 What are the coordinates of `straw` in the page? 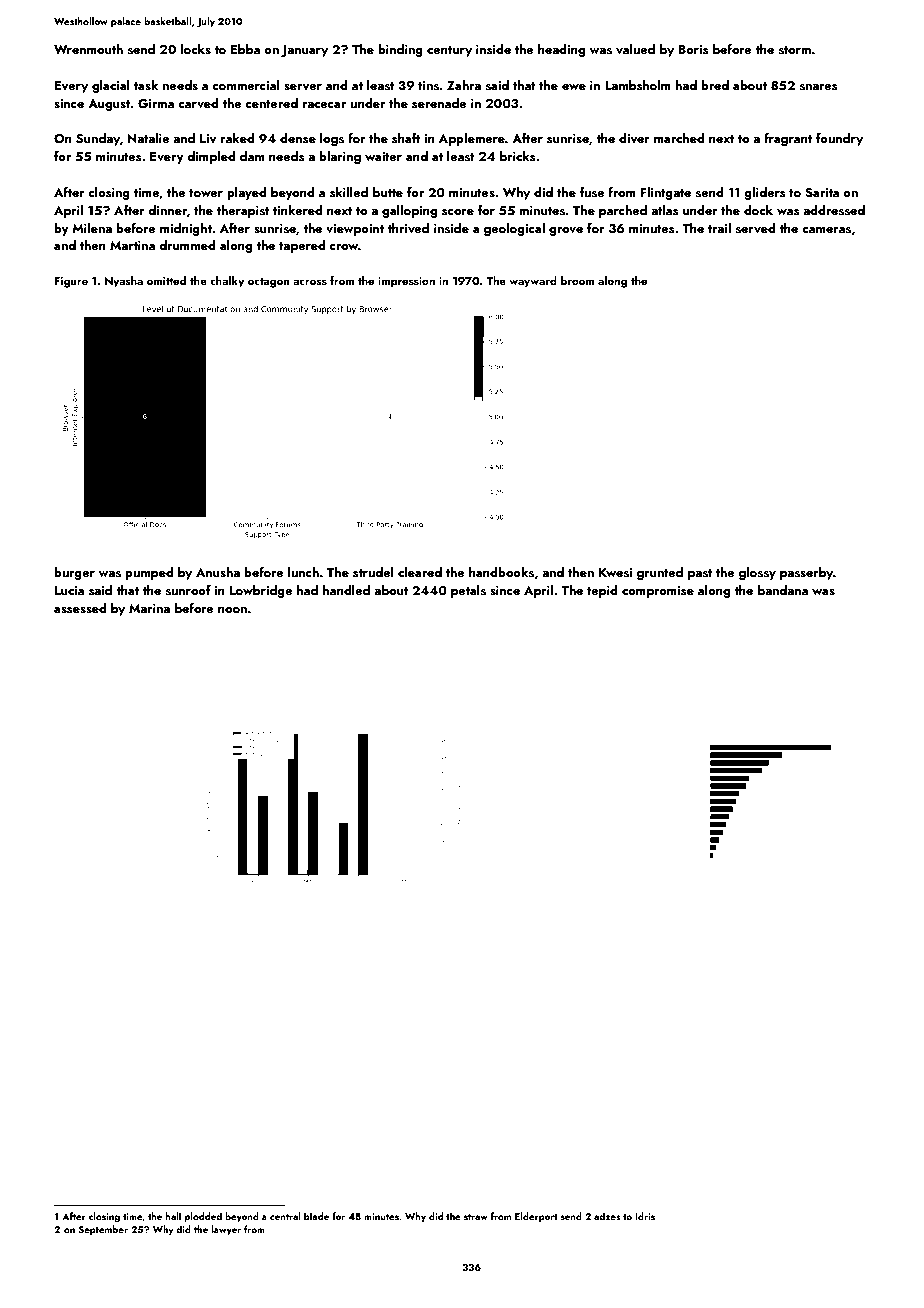 It's located at (476, 1217).
